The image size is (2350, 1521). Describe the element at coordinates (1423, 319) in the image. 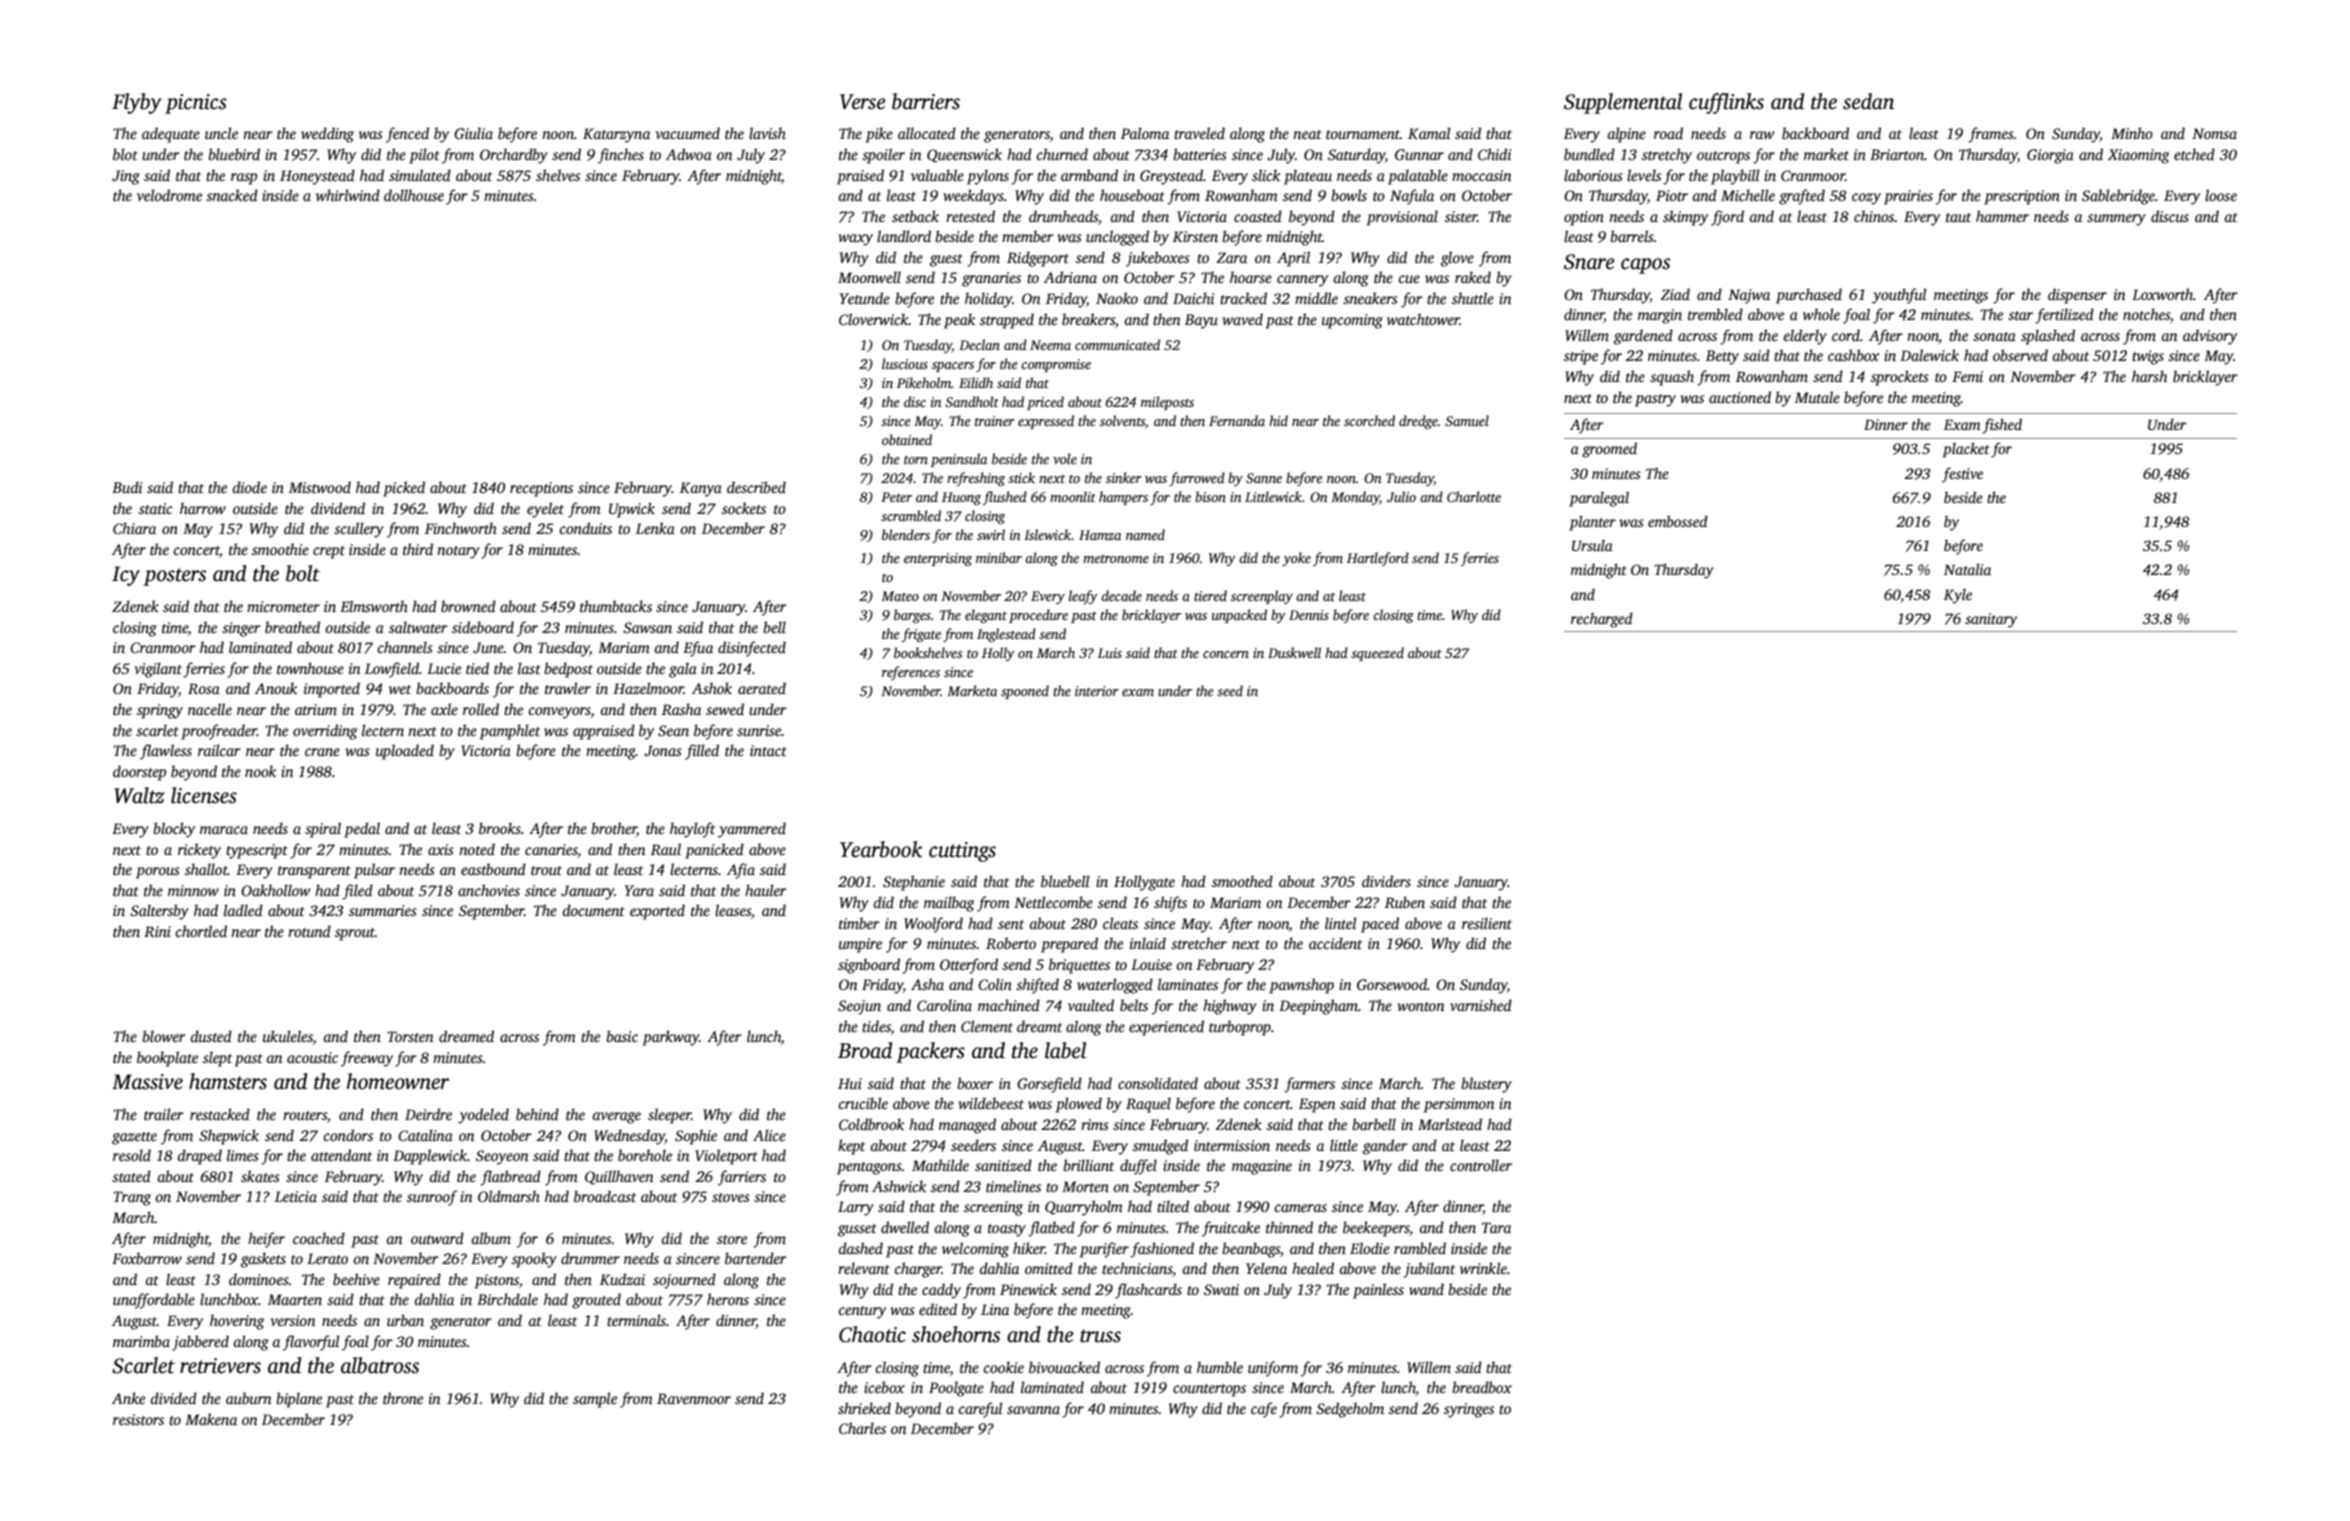

I see `watchtower` at that location.
